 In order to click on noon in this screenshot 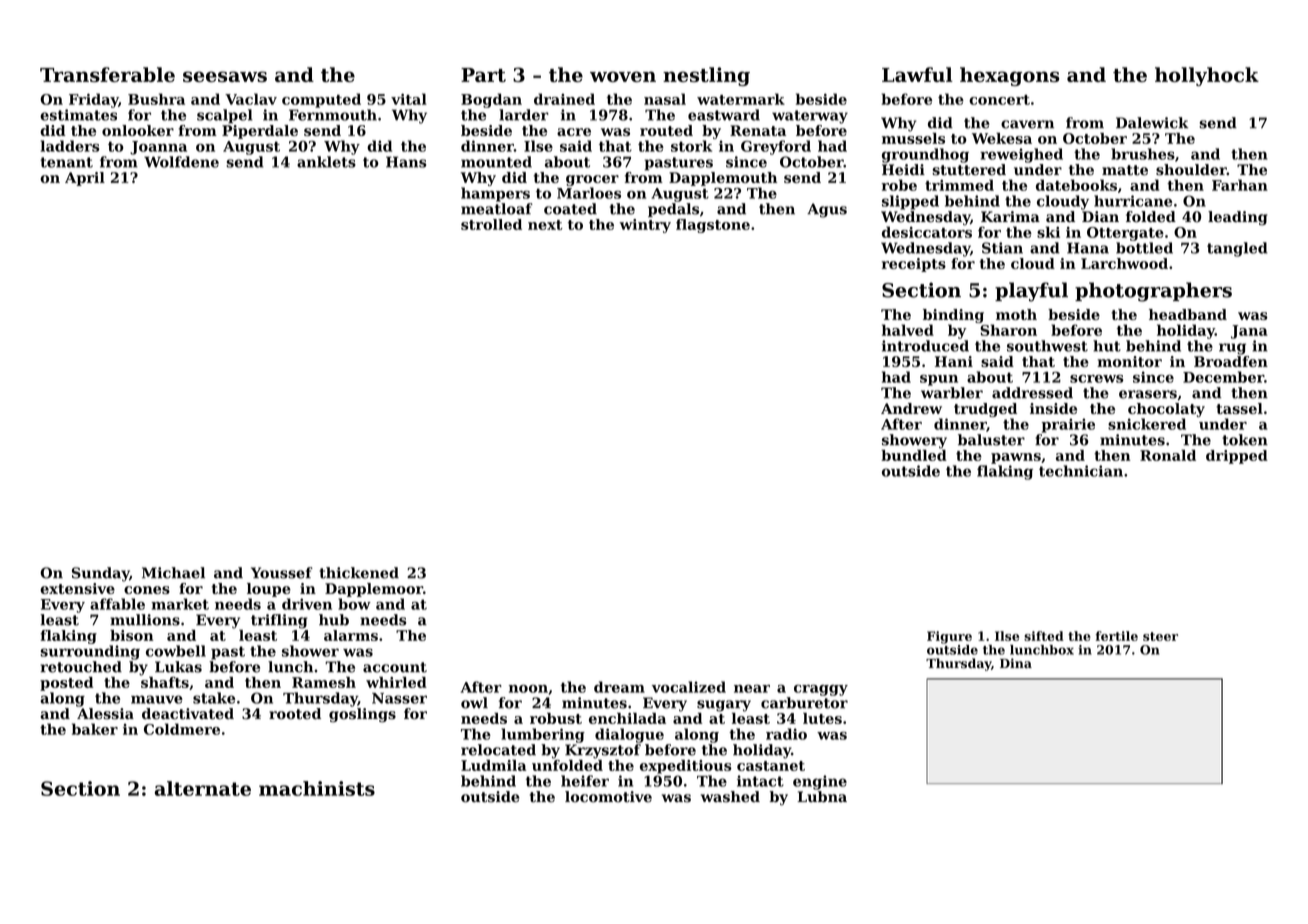, I will do `click(528, 689)`.
